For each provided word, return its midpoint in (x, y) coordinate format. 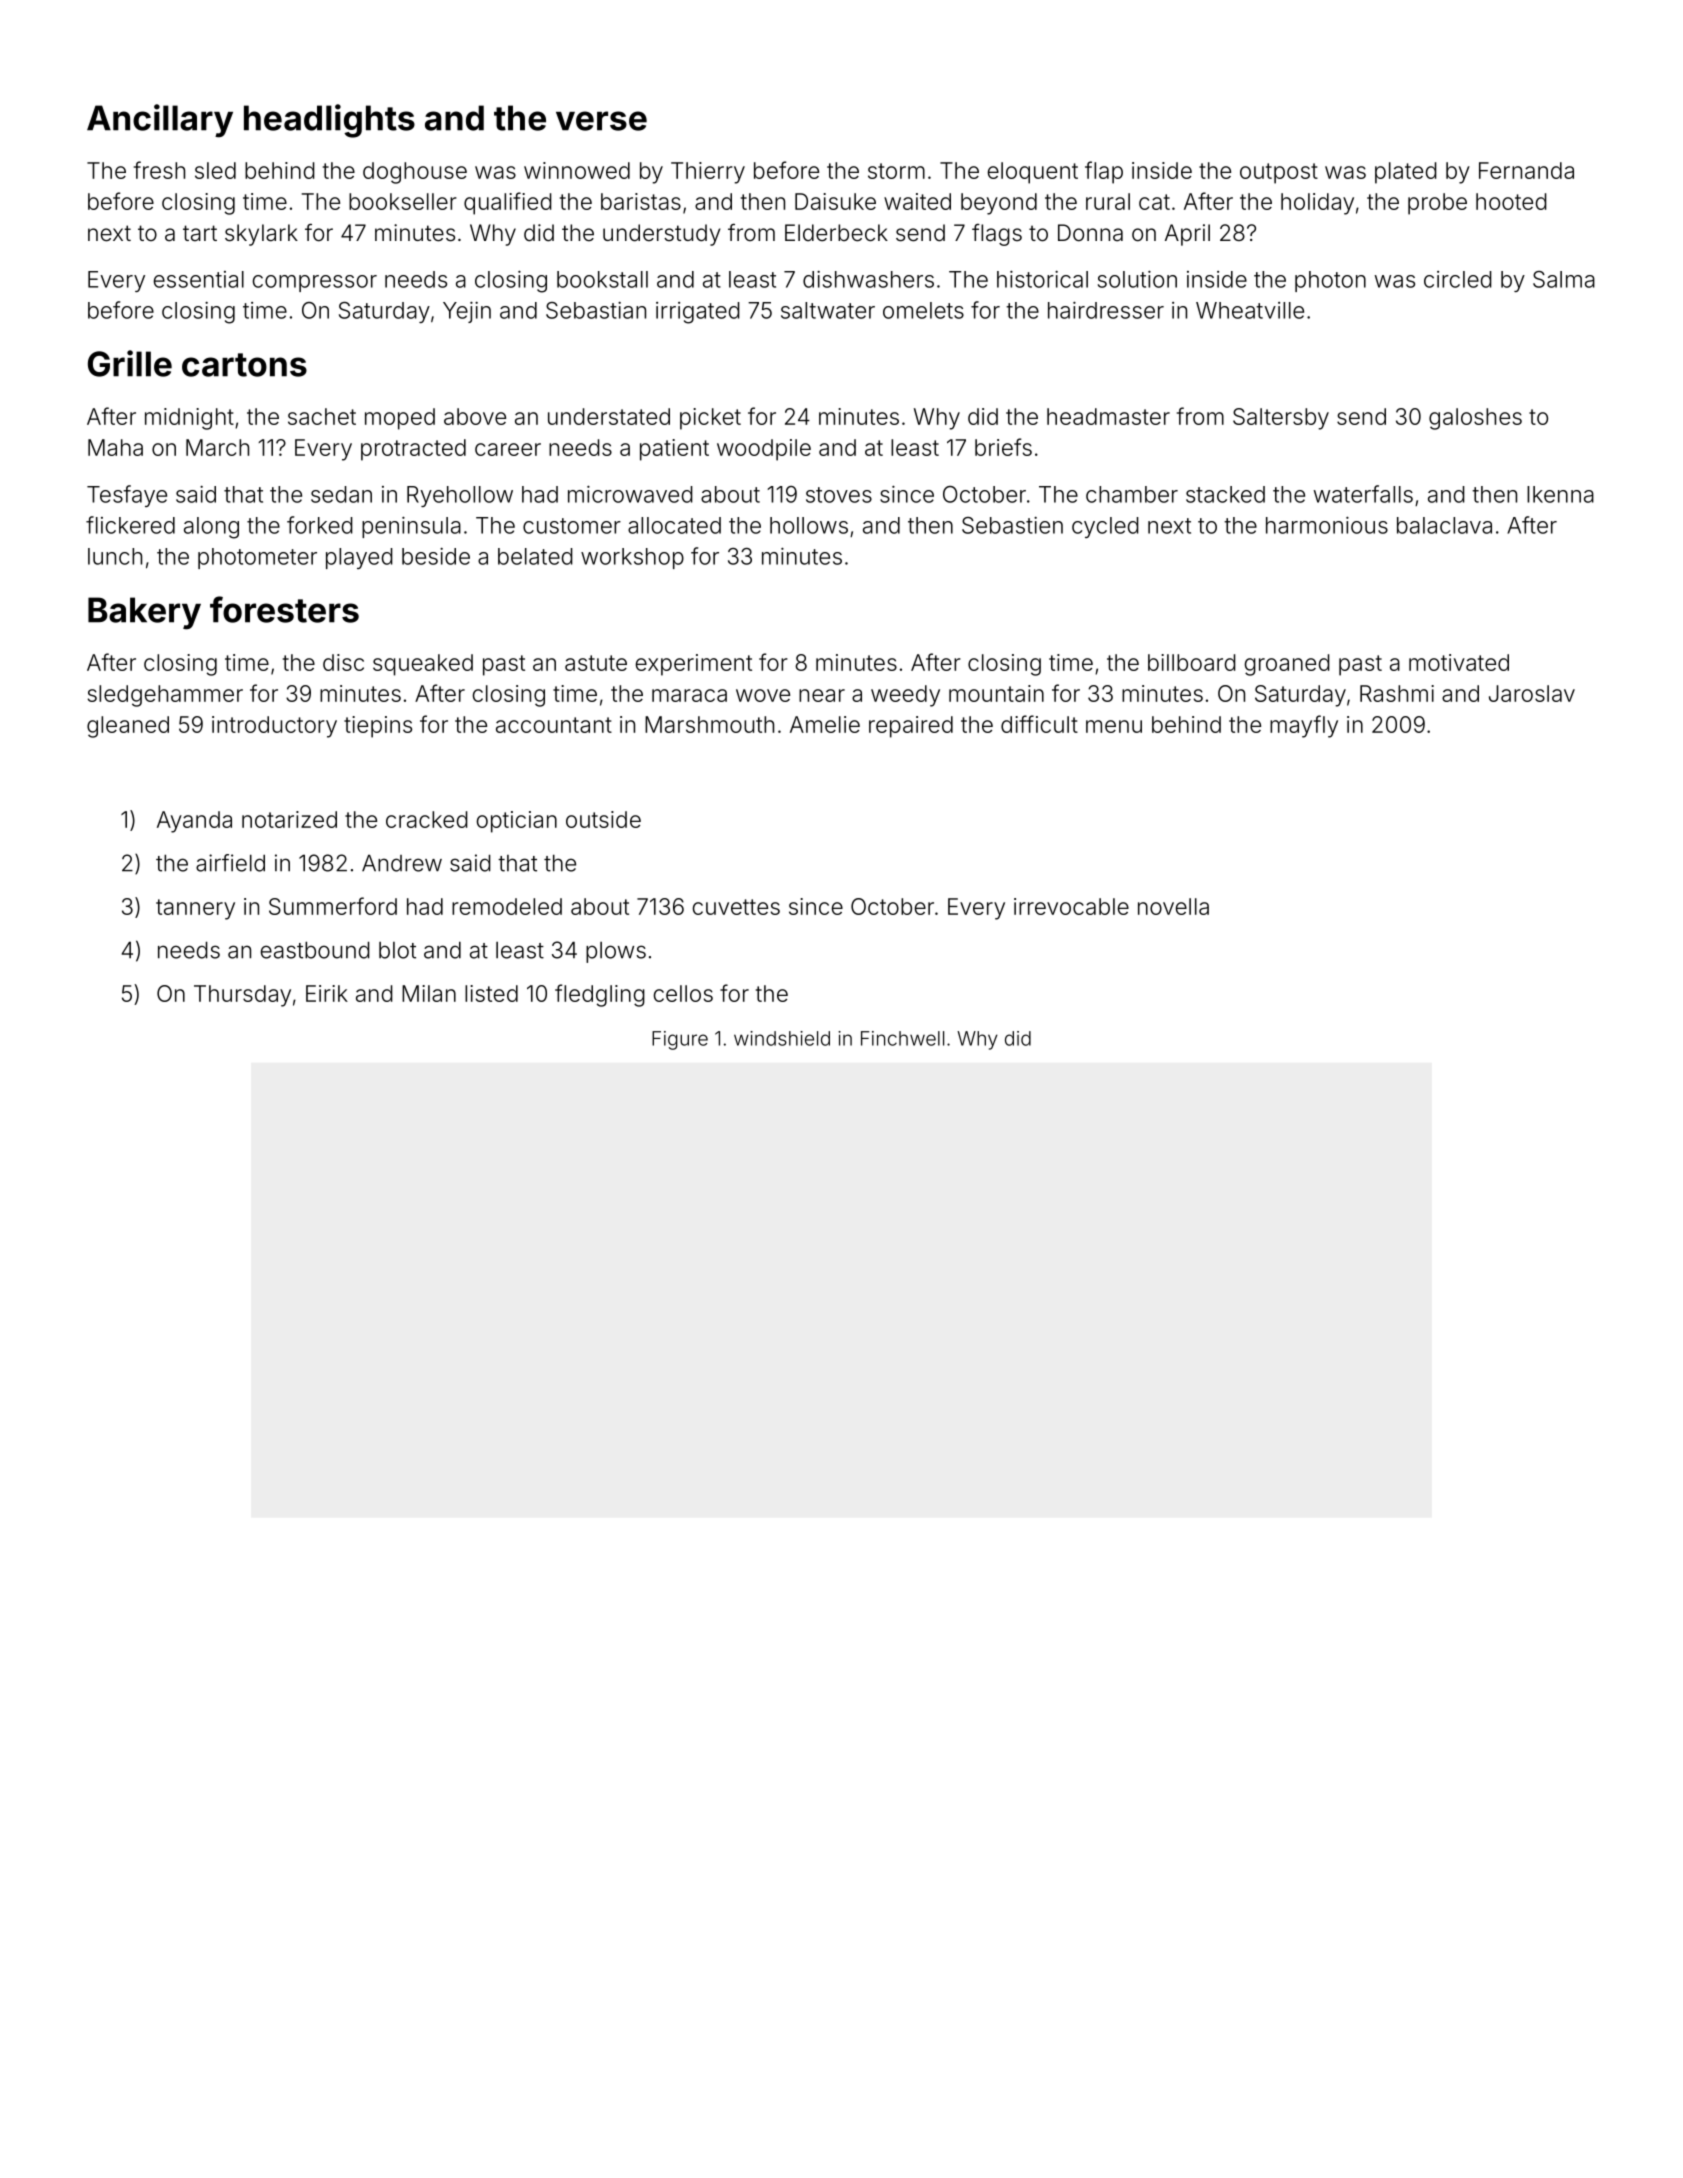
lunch (115, 556)
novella (1173, 906)
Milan (429, 993)
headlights (329, 121)
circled (1458, 279)
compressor (315, 283)
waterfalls (1363, 494)
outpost (1279, 173)
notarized (289, 819)
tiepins (378, 727)
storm (896, 171)
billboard (1192, 662)
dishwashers (868, 279)
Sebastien (1012, 525)
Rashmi (1397, 693)
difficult (1039, 724)
